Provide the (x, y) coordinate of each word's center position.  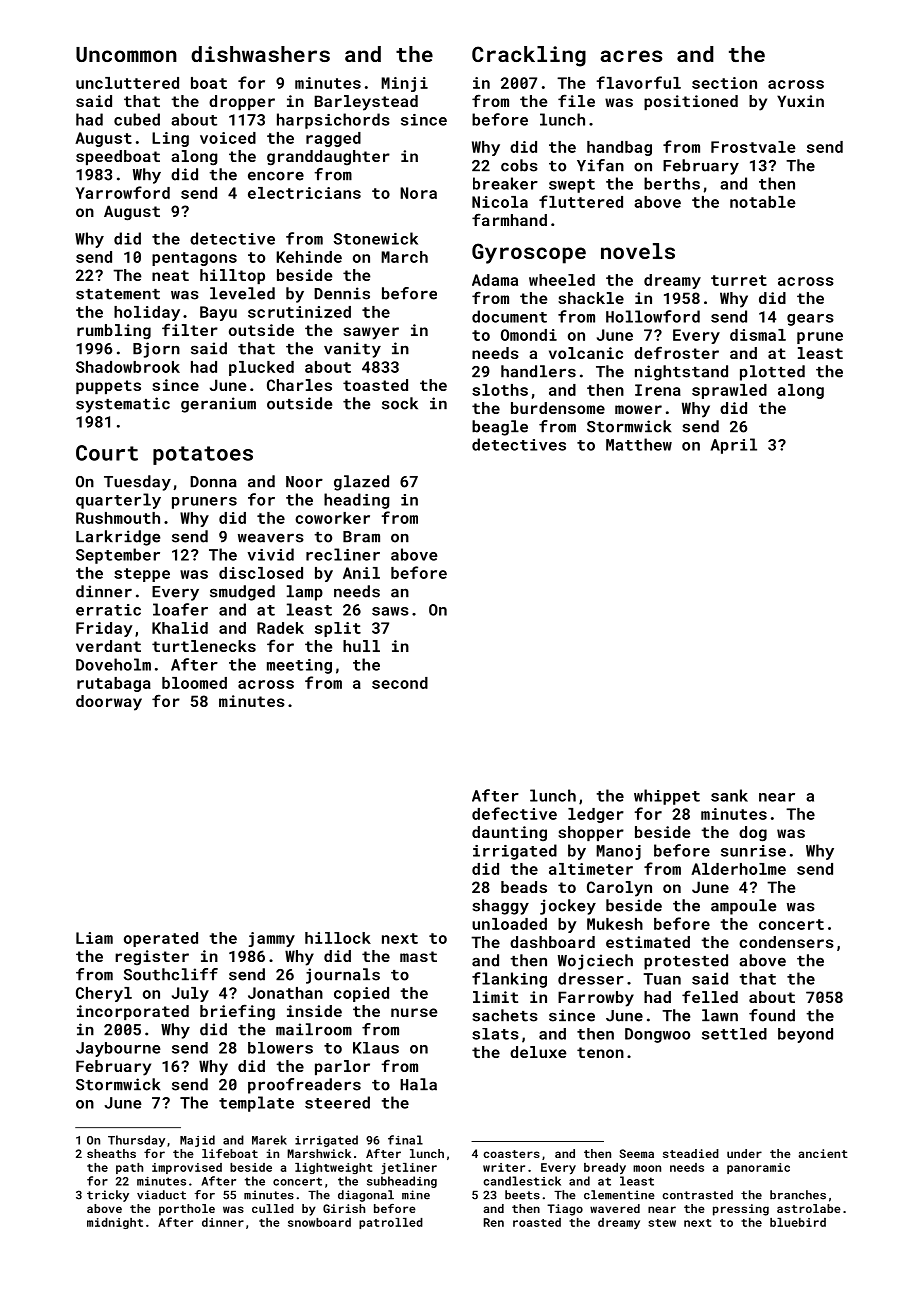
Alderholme (738, 869)
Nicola (500, 202)
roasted (537, 1222)
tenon (600, 1052)
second (400, 683)
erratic (108, 610)
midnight (115, 1223)
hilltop (232, 276)
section (724, 83)
